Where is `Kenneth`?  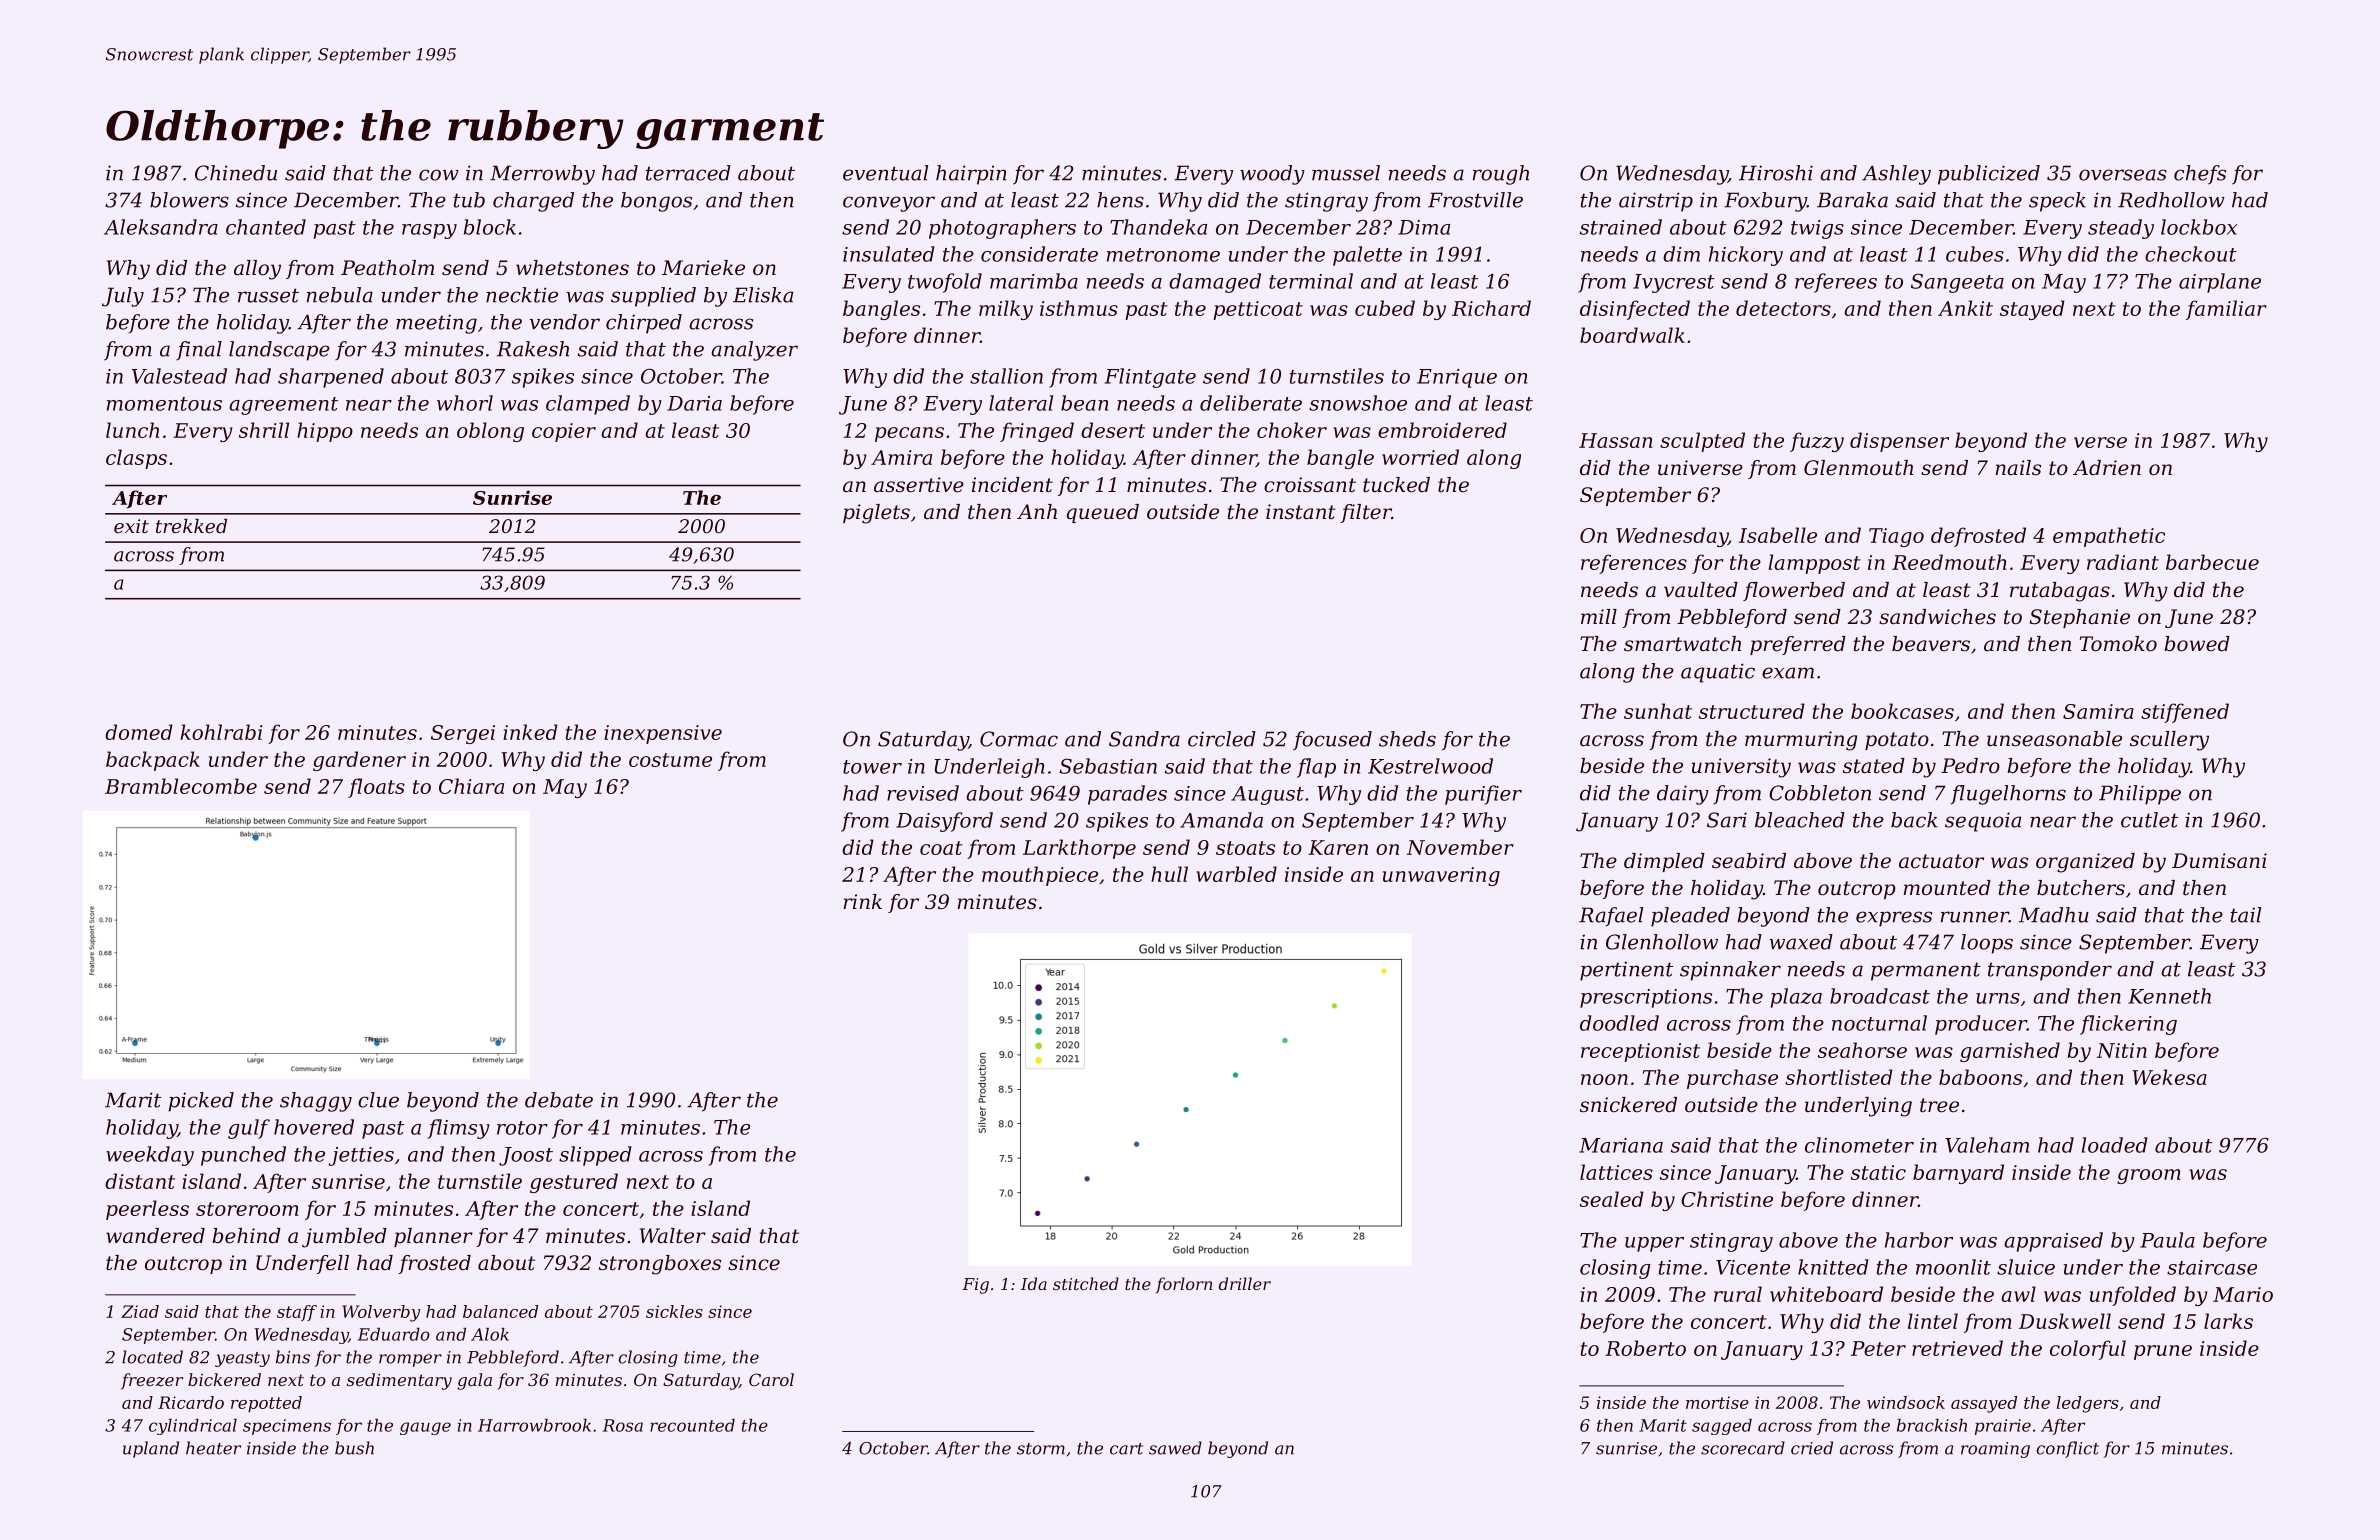
Kenneth is located at coordinates (2169, 996).
